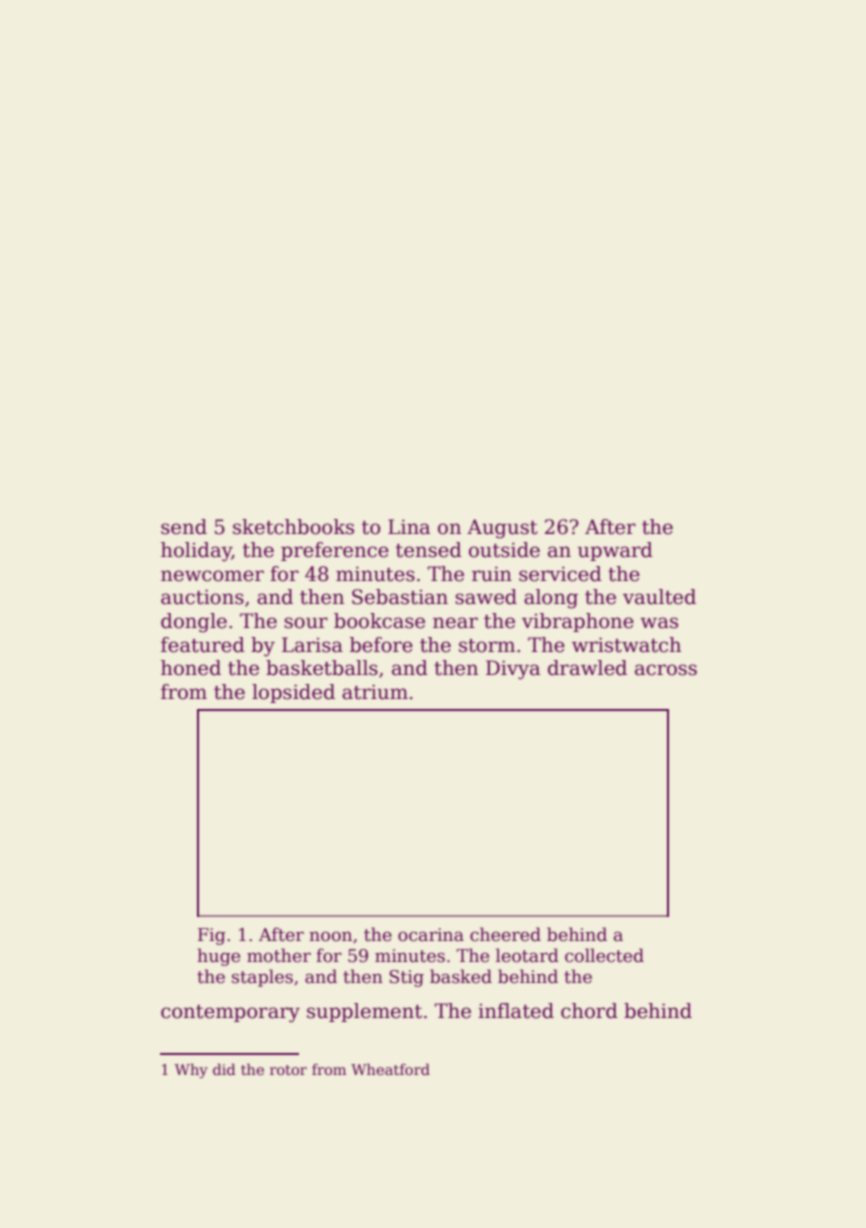 The image size is (866, 1228). Describe the element at coordinates (615, 551) in the screenshot. I see `upward` at that location.
